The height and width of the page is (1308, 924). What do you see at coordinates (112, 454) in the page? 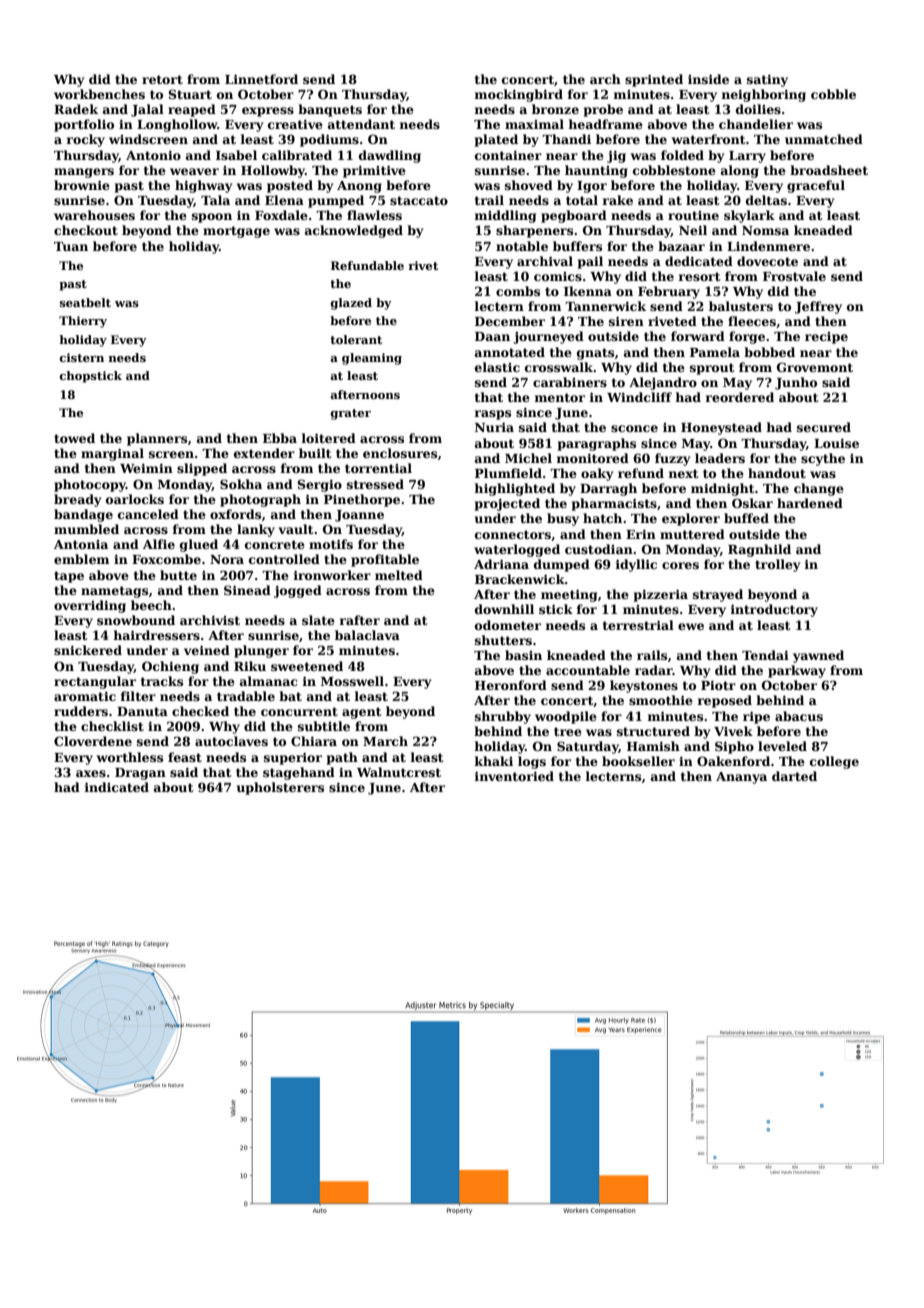
I see `marginal` at bounding box center [112, 454].
